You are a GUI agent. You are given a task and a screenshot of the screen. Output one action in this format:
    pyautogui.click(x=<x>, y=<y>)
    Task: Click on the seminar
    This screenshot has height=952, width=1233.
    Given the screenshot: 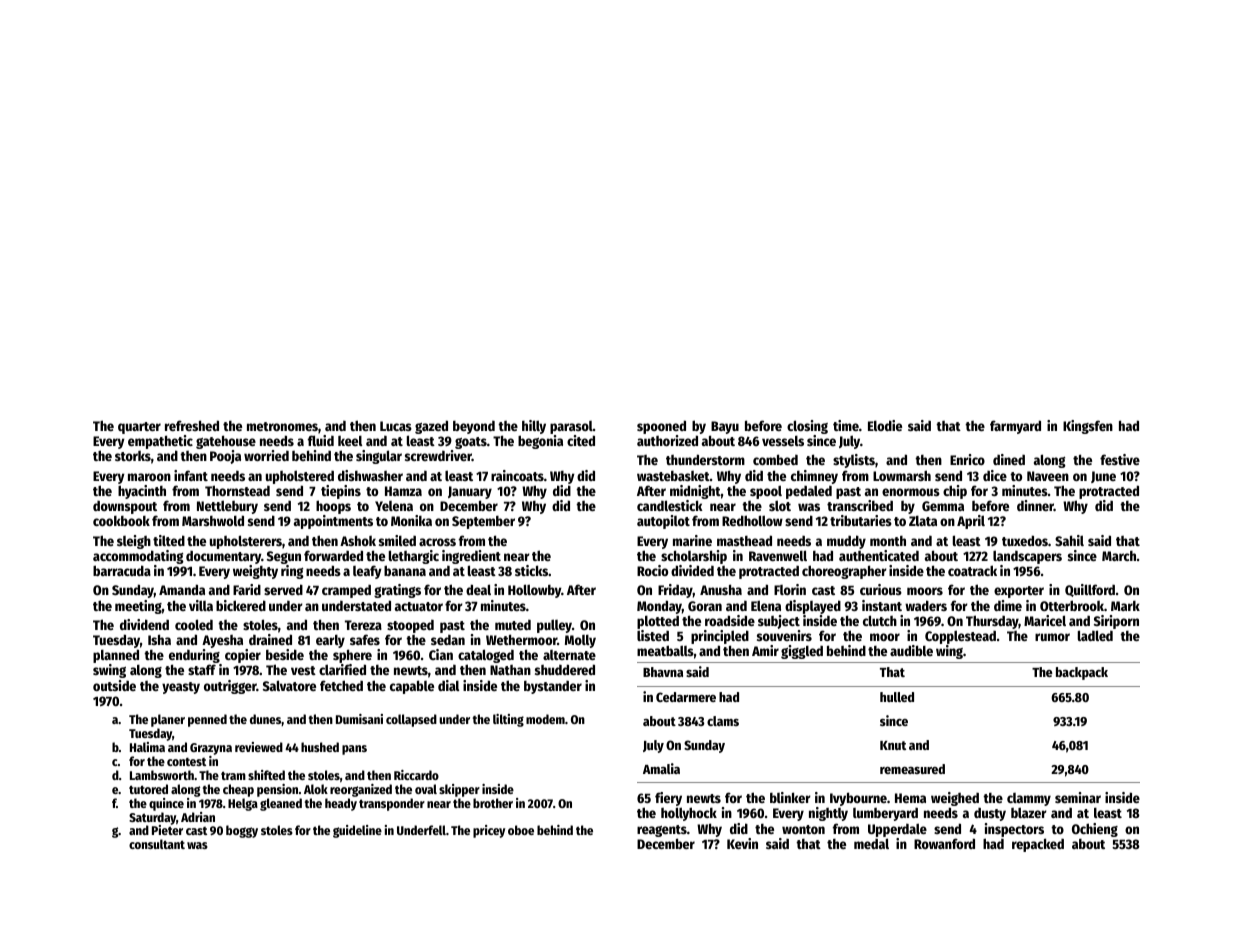 What is the action you would take?
    pyautogui.click(x=1078, y=797)
